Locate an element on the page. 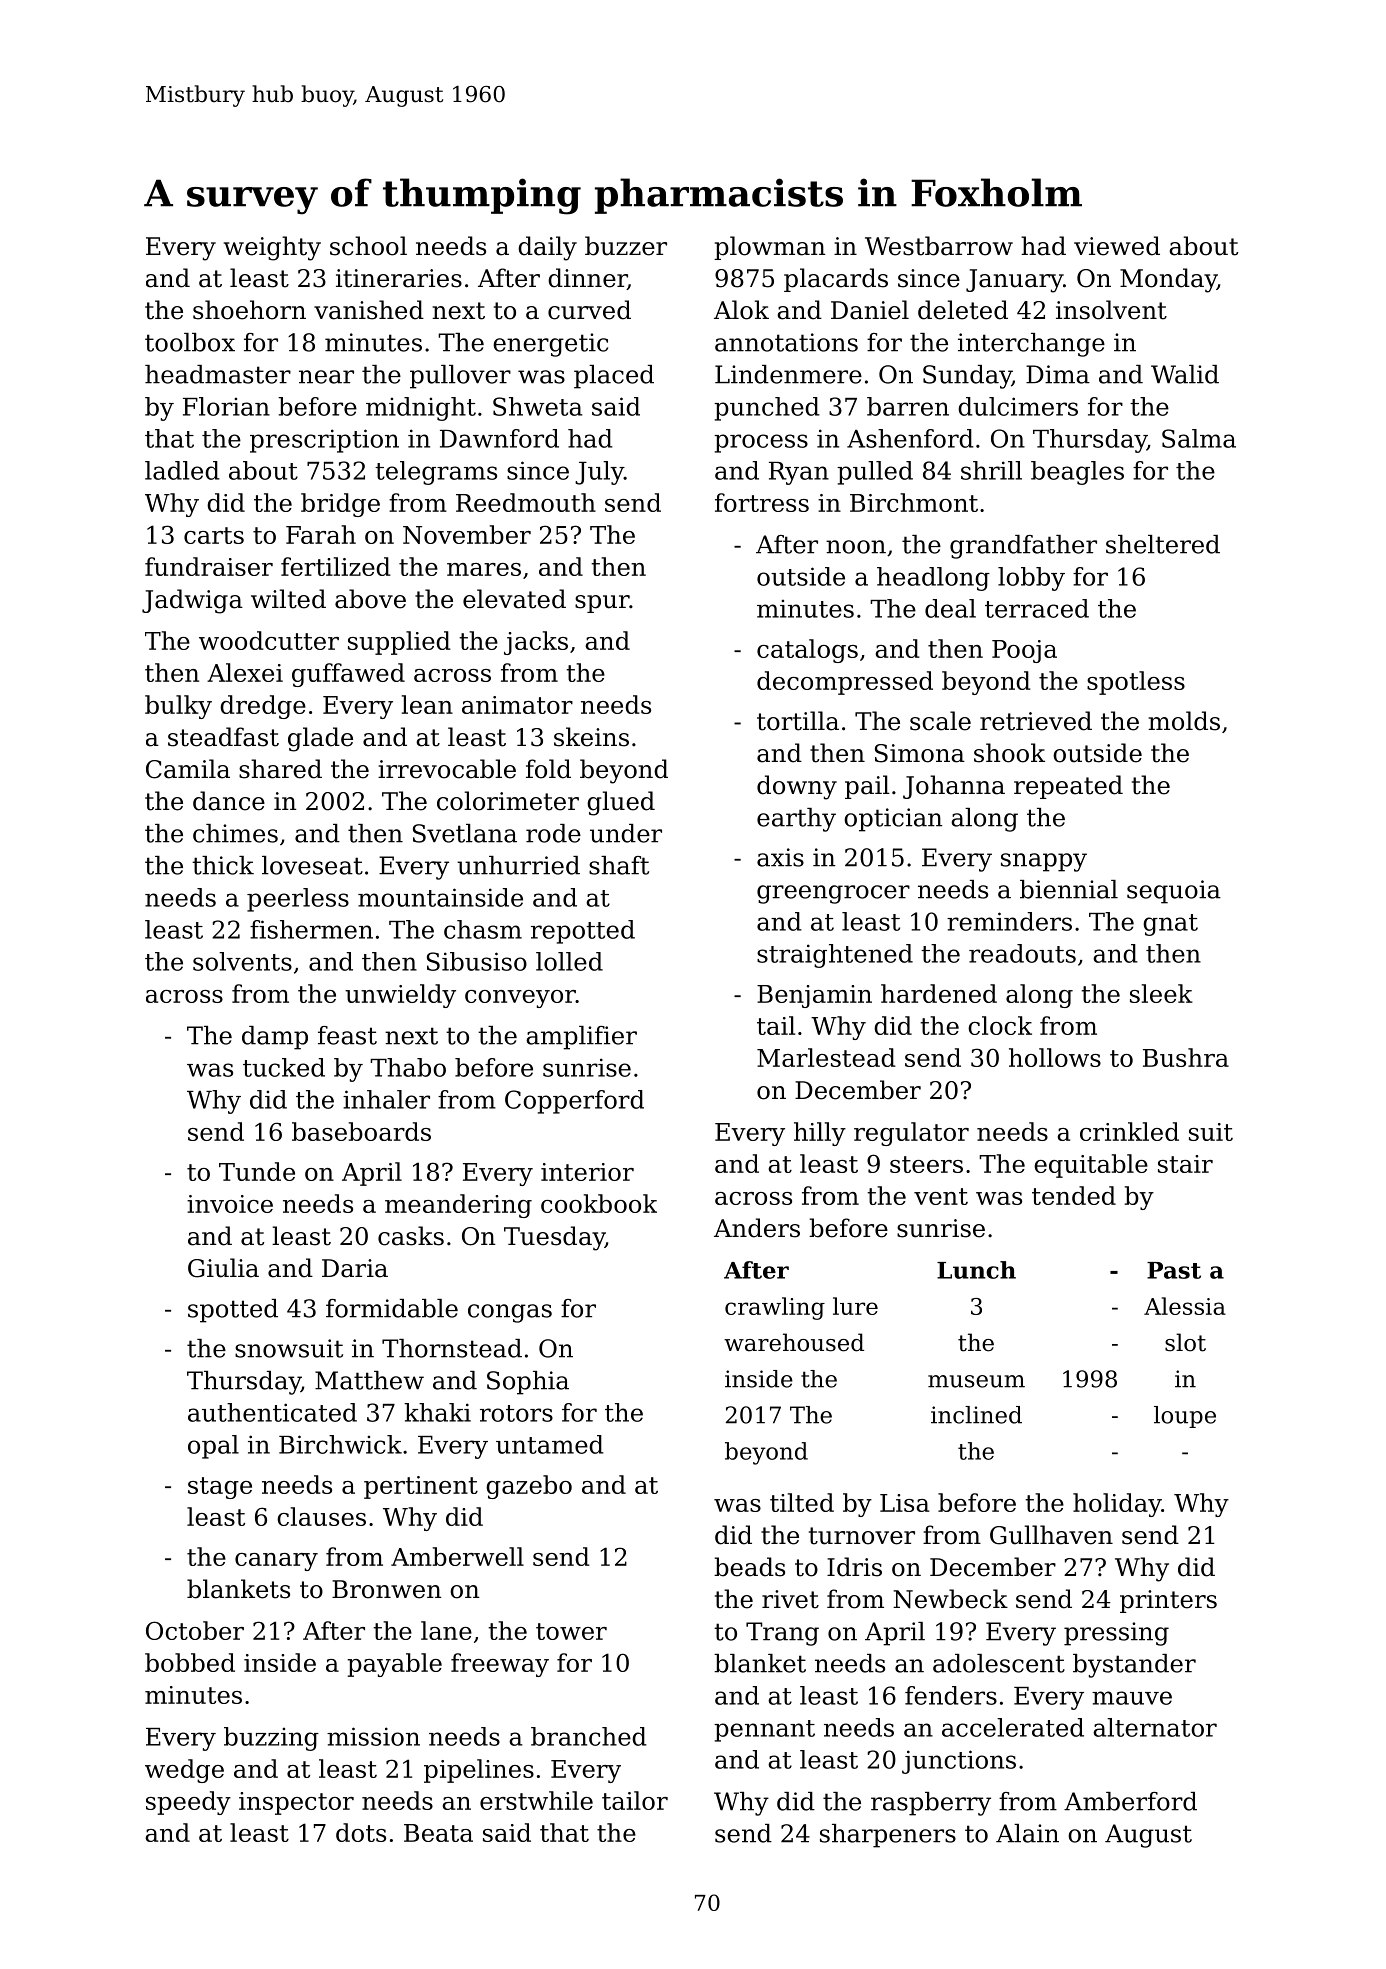 The width and height of the page is (1386, 1969). Thornstead is located at coordinates (452, 1348).
